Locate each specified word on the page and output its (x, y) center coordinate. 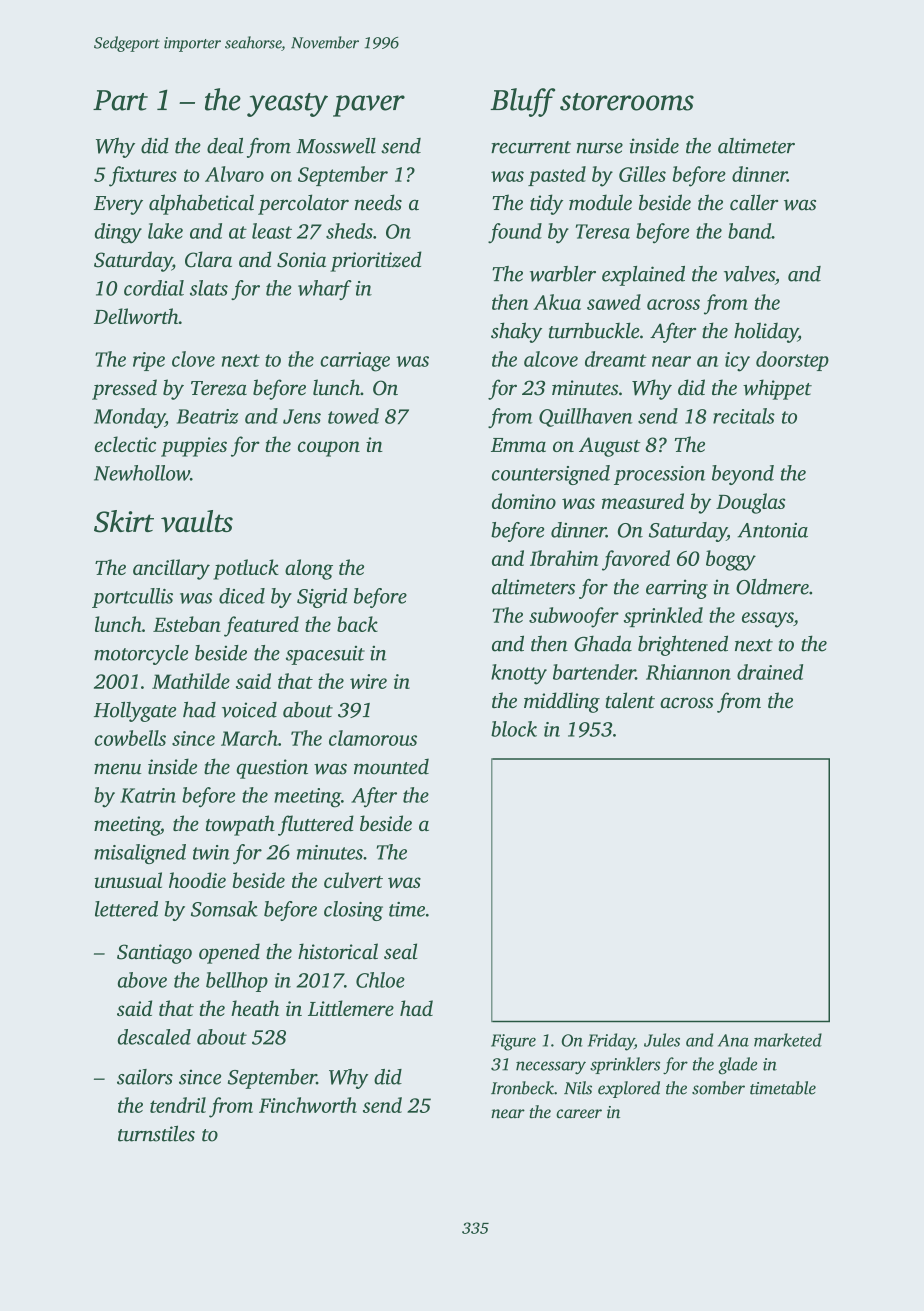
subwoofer (574, 617)
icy (737, 362)
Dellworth (136, 316)
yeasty (287, 105)
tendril (178, 1105)
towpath (240, 825)
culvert (353, 880)
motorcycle (141, 655)
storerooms (627, 102)
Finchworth (308, 1105)
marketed (788, 1040)
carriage (355, 362)
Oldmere (772, 587)
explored (629, 1089)
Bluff (522, 102)
